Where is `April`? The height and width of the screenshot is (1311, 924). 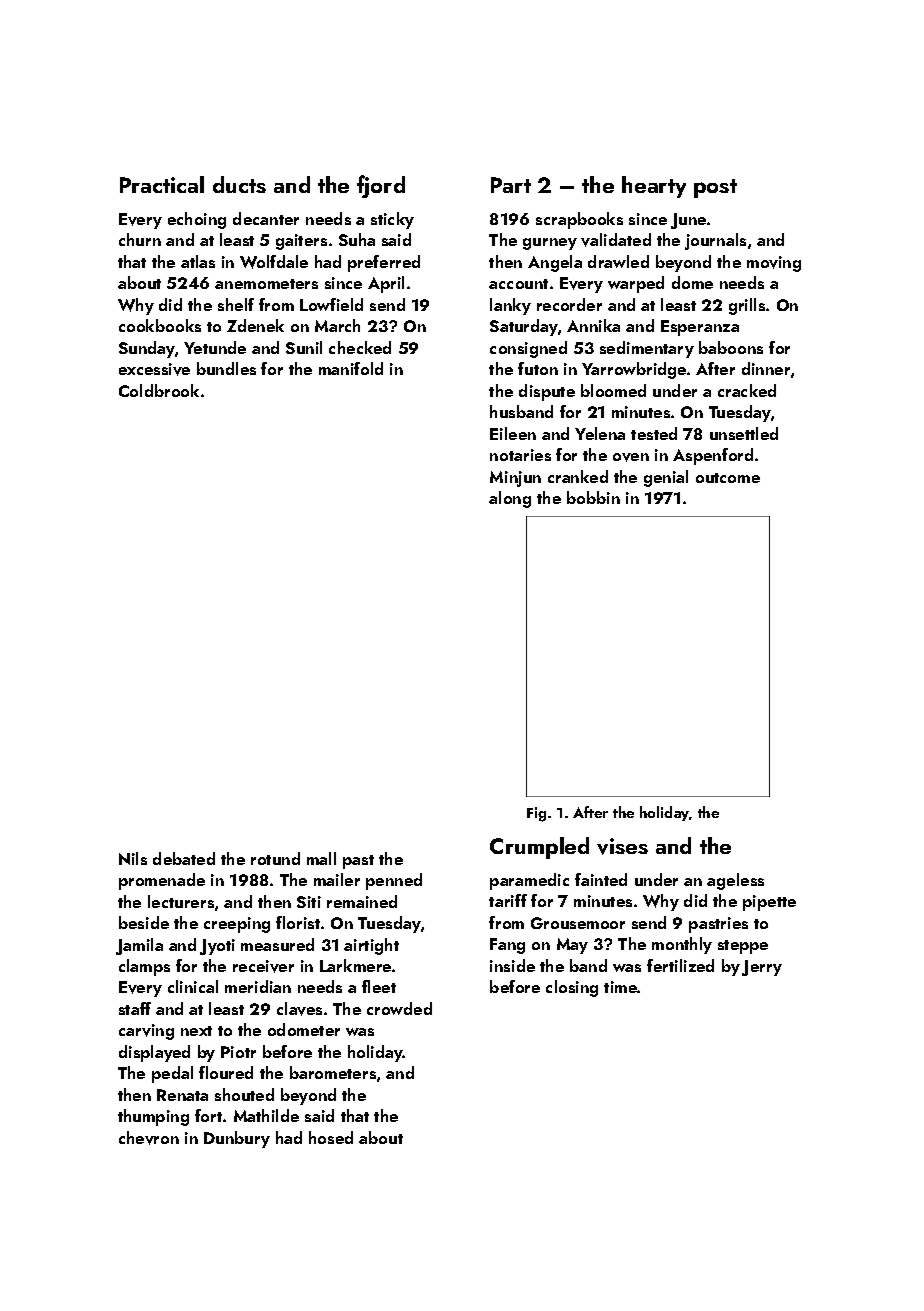 April is located at coordinates (386, 284).
